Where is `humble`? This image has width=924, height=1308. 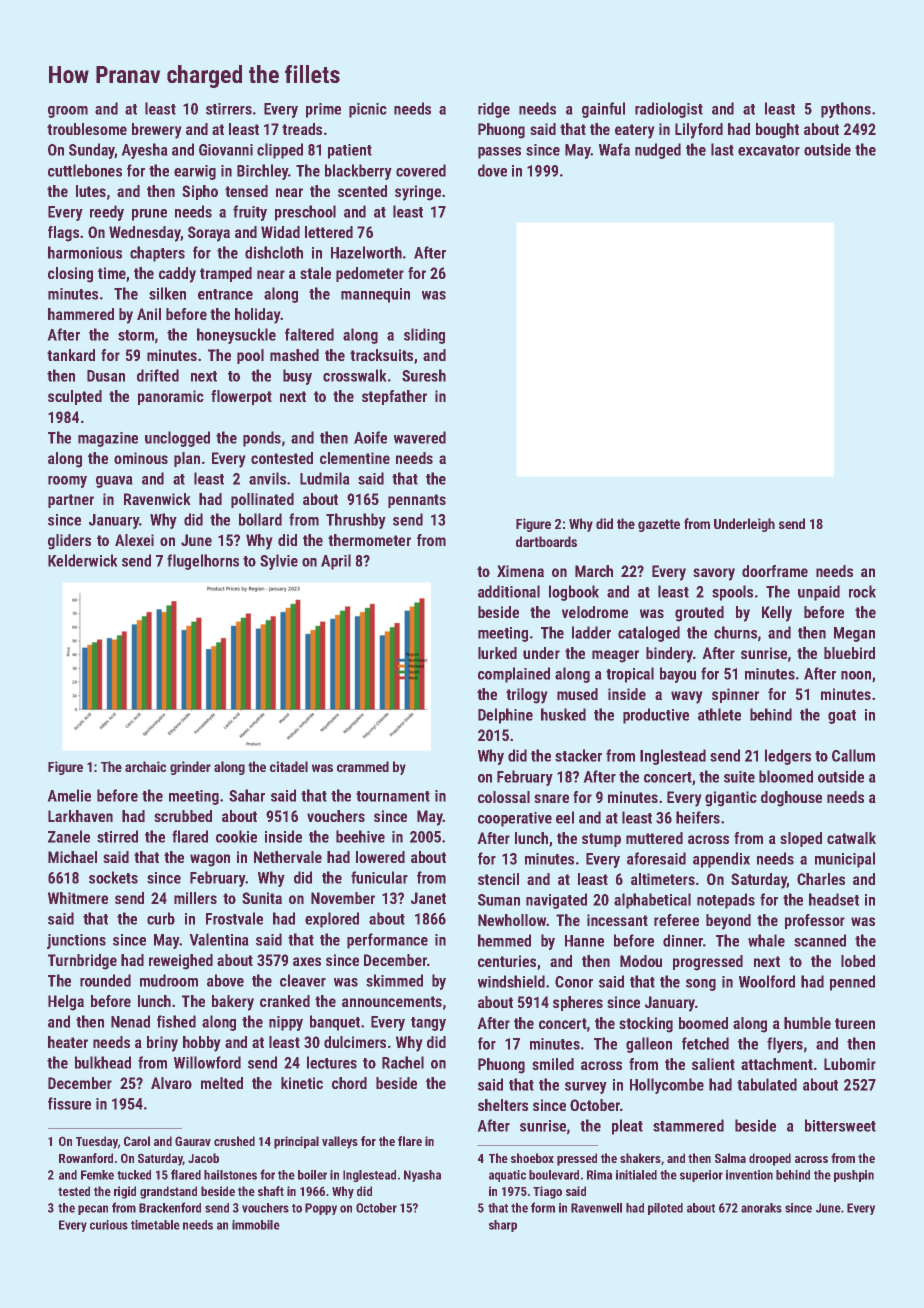 humble is located at coordinates (807, 1023).
